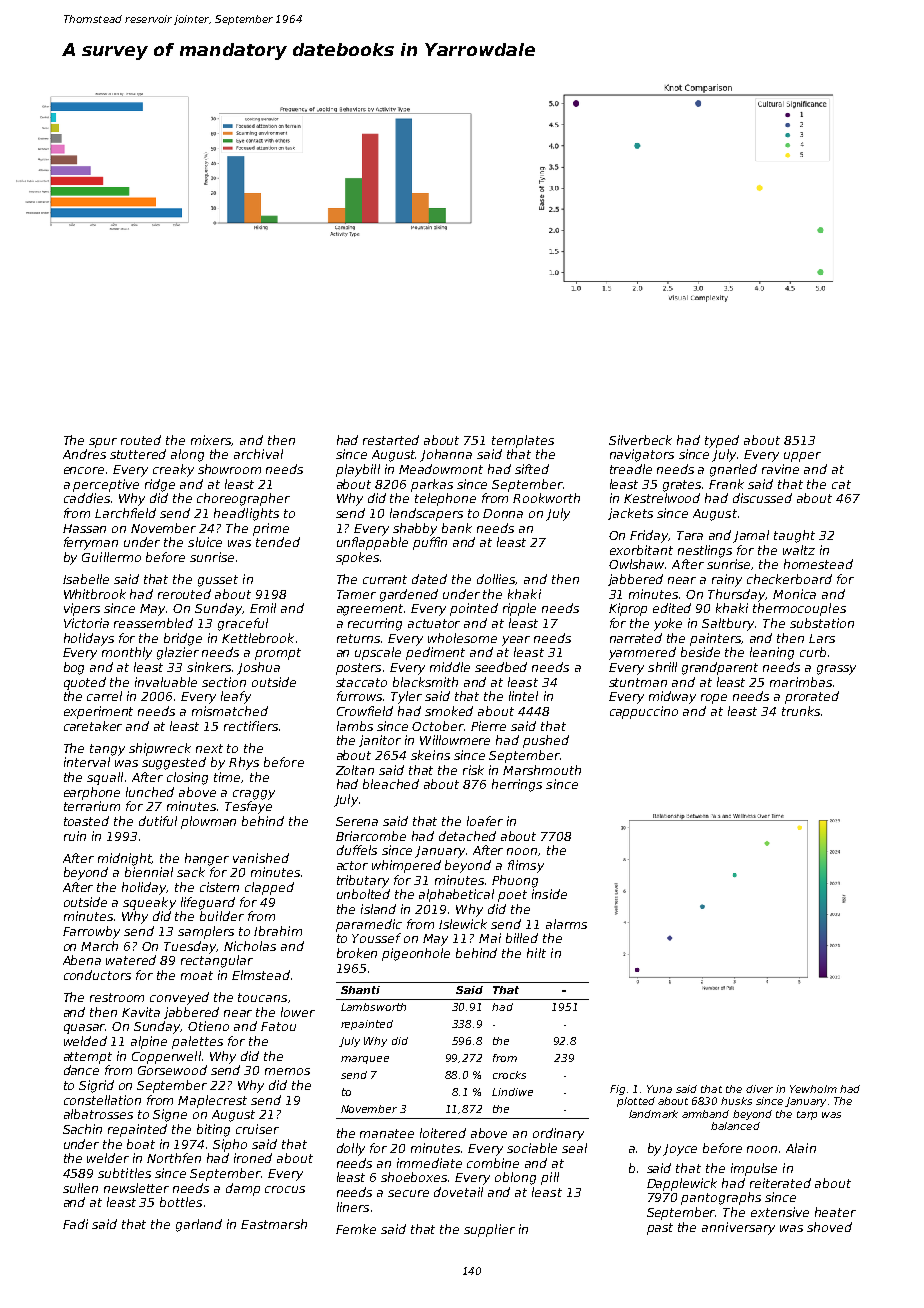  I want to click on sullen, so click(80, 1188).
